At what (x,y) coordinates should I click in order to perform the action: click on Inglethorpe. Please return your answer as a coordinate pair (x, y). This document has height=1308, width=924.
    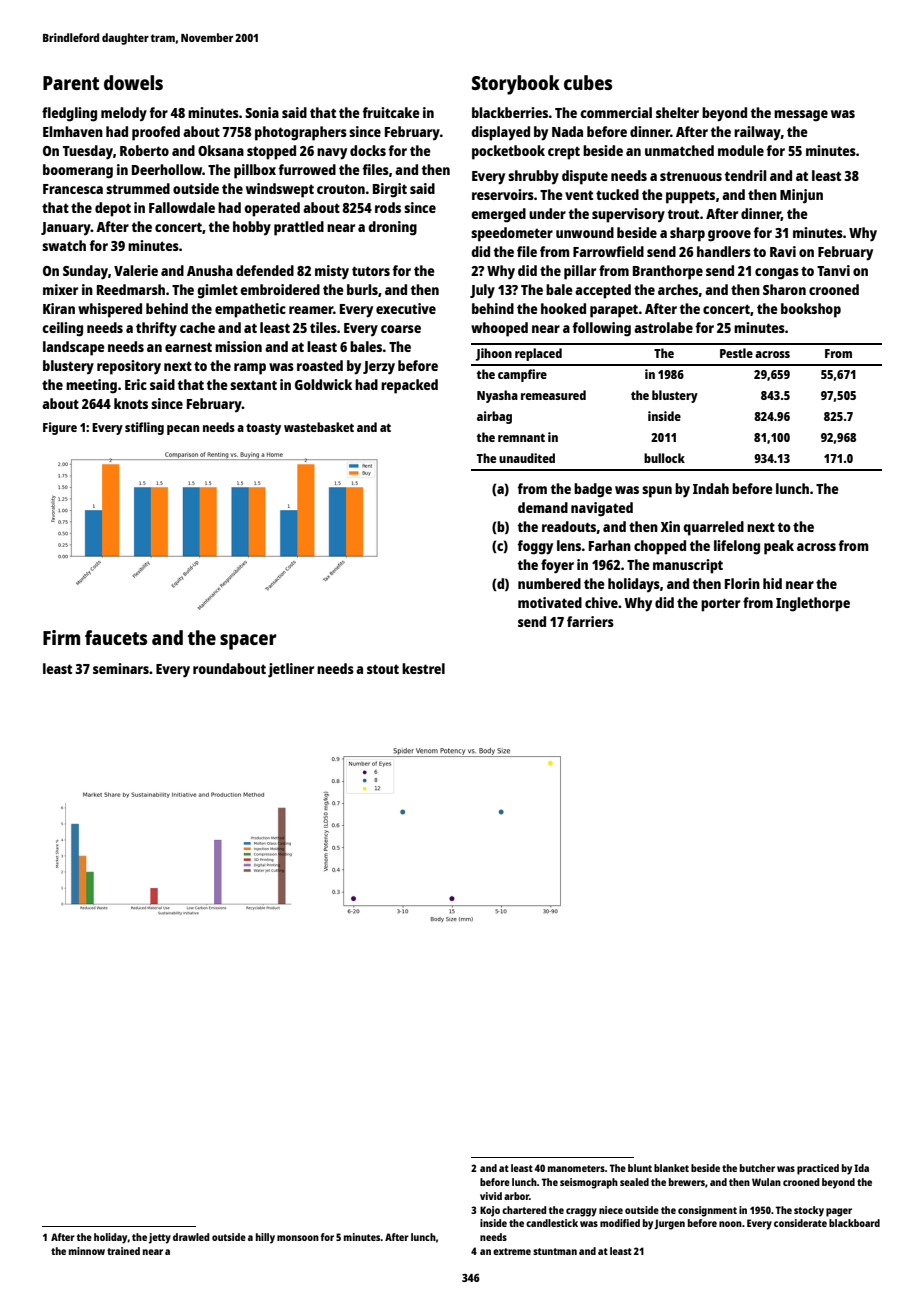
    Looking at the image, I should click on (813, 604).
